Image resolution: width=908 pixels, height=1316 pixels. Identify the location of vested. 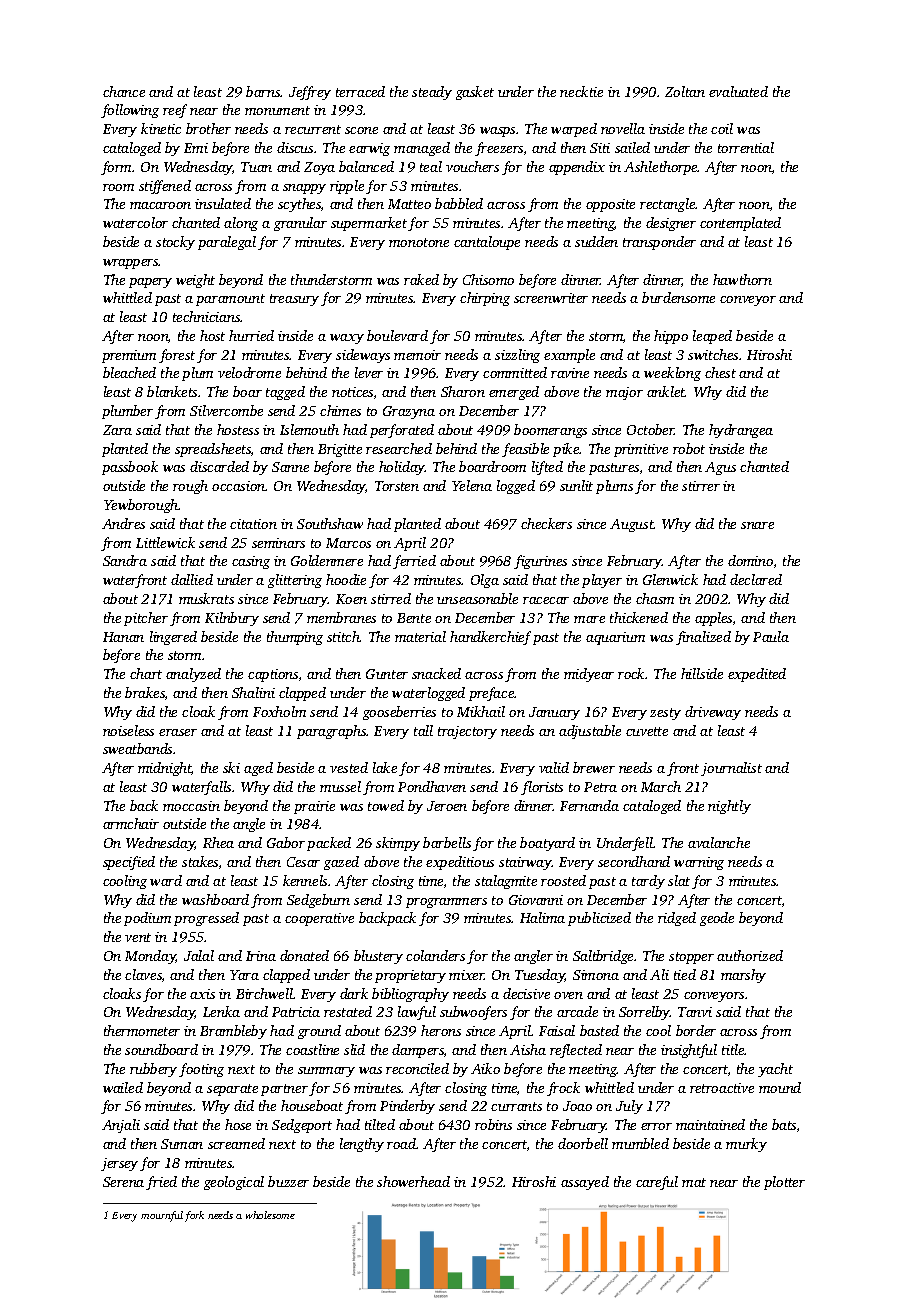
(349, 767).
